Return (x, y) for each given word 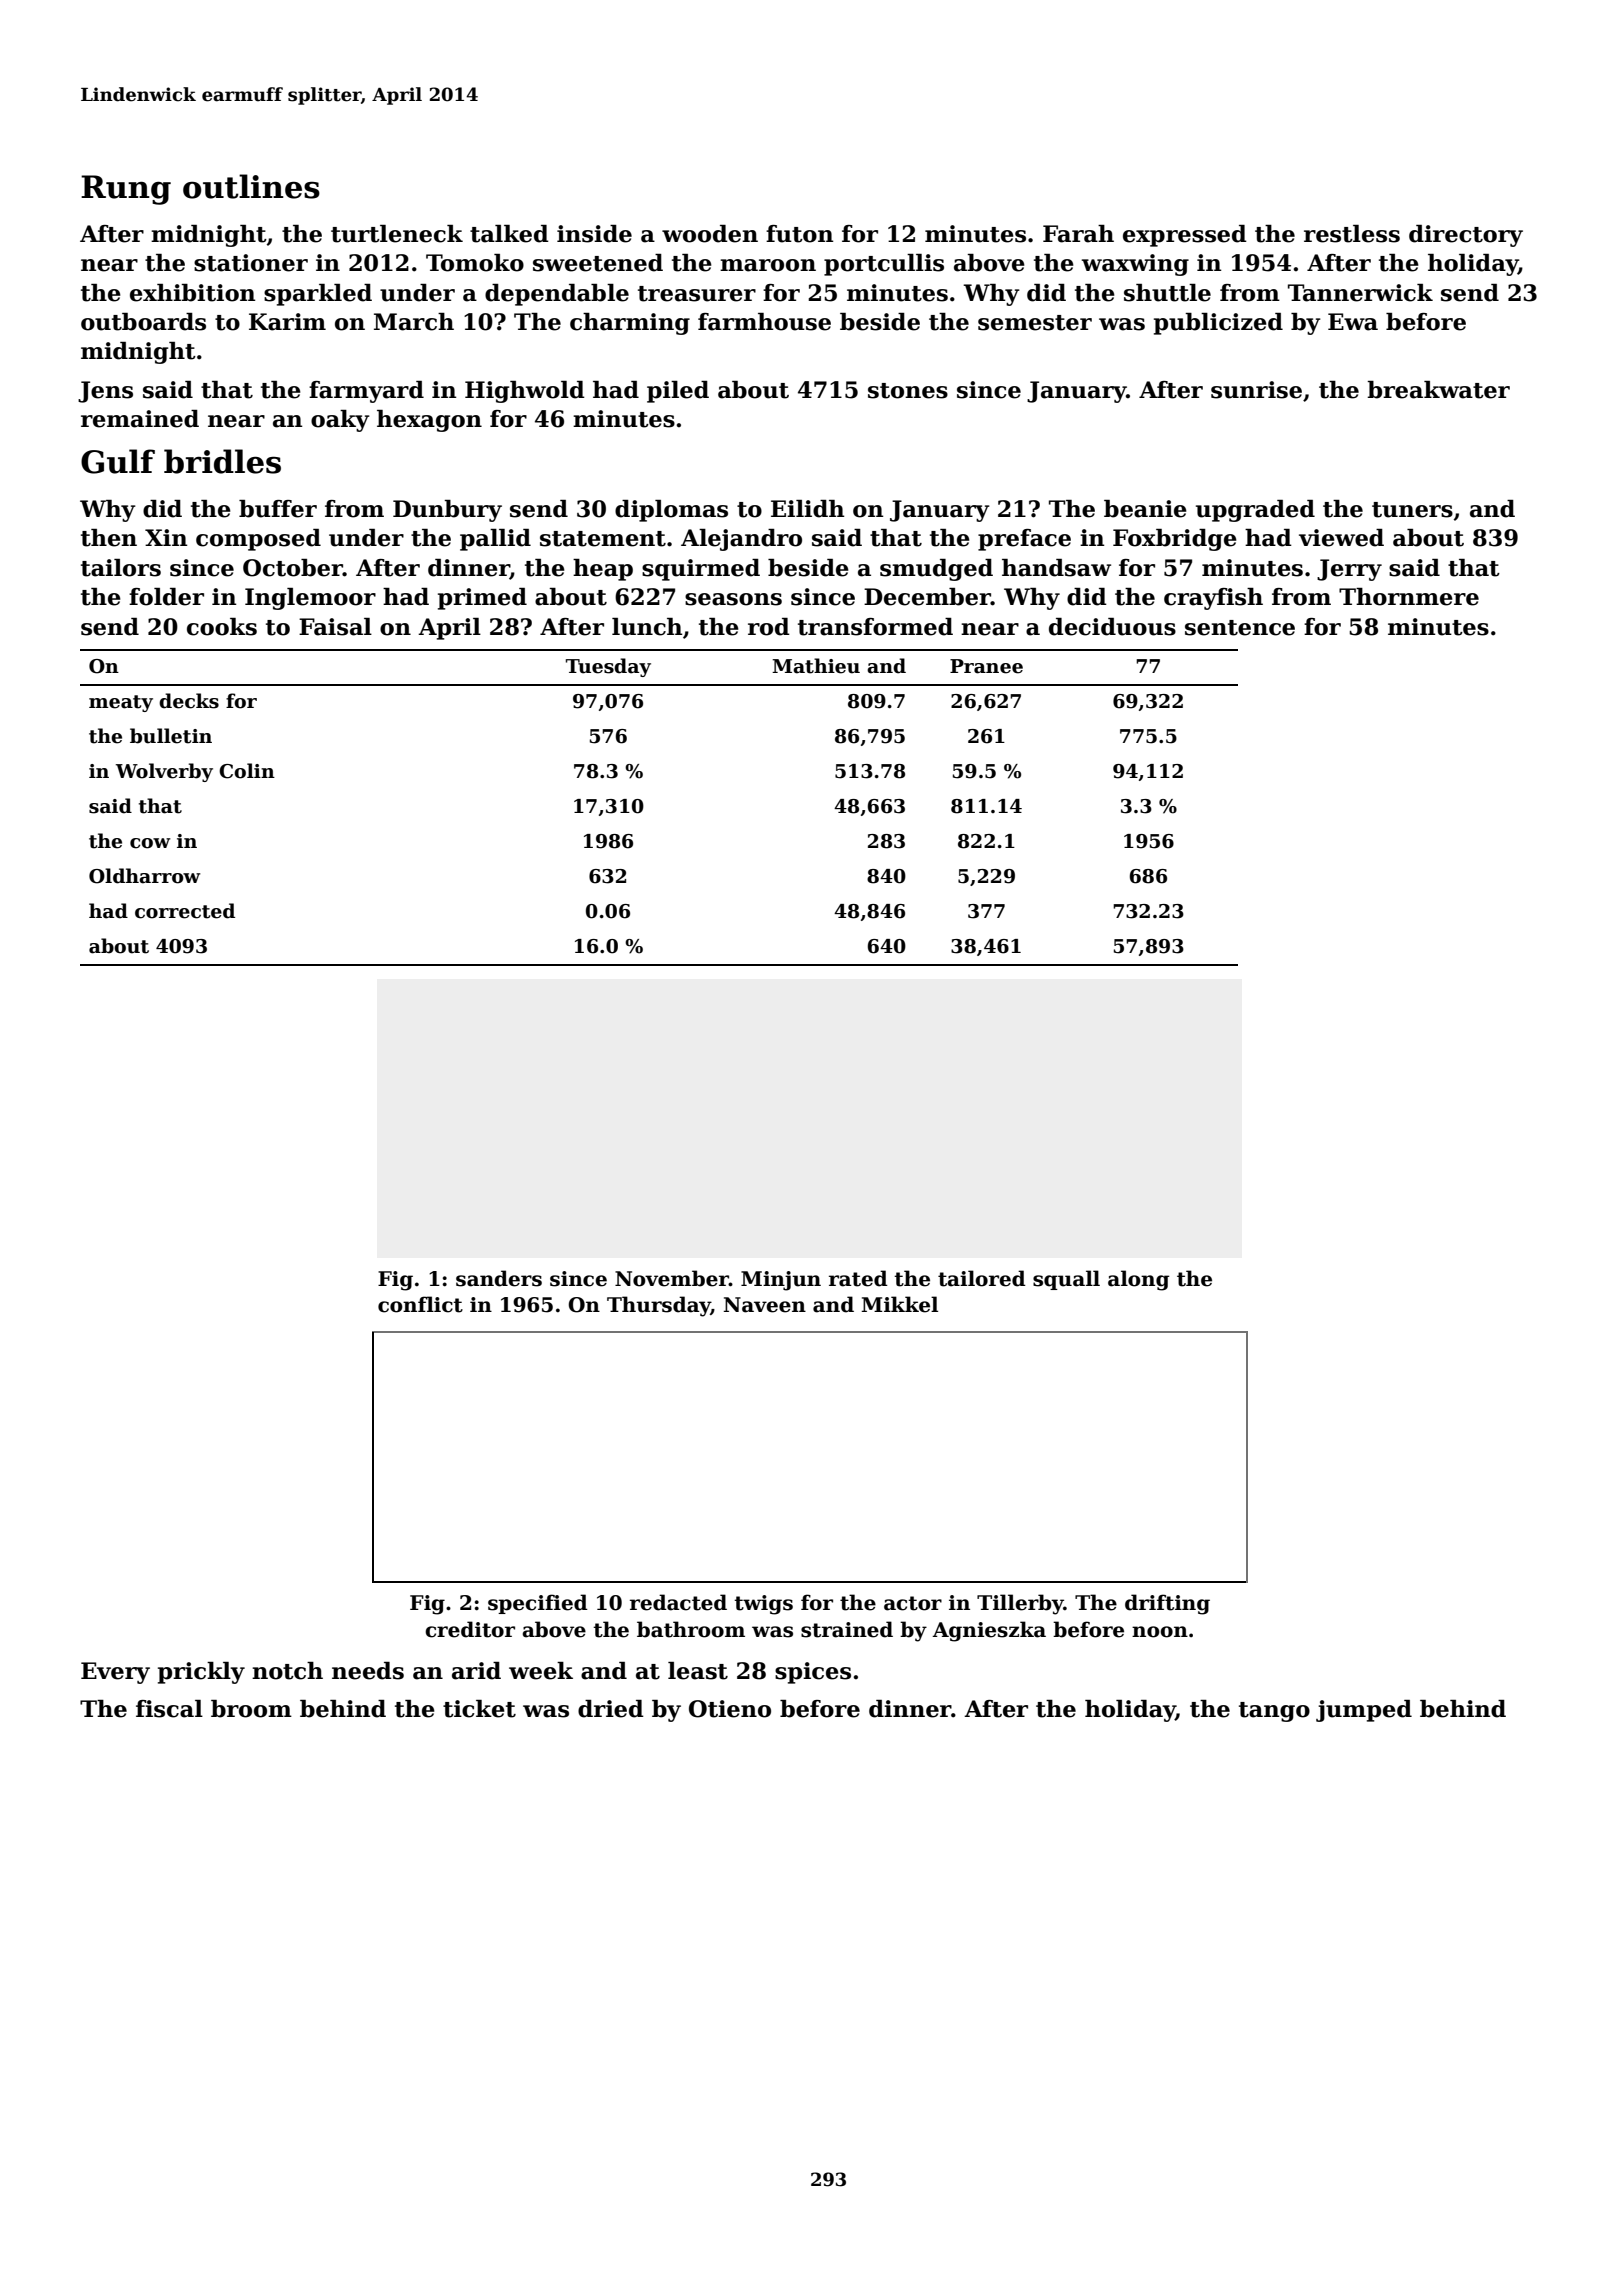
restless (1352, 234)
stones (908, 391)
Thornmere (1409, 597)
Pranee (986, 666)
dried (611, 1709)
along (1139, 1280)
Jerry (1349, 570)
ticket (479, 1709)
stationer (251, 263)
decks (189, 701)
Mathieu (816, 666)
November (672, 1278)
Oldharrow (145, 876)
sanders (499, 1278)
